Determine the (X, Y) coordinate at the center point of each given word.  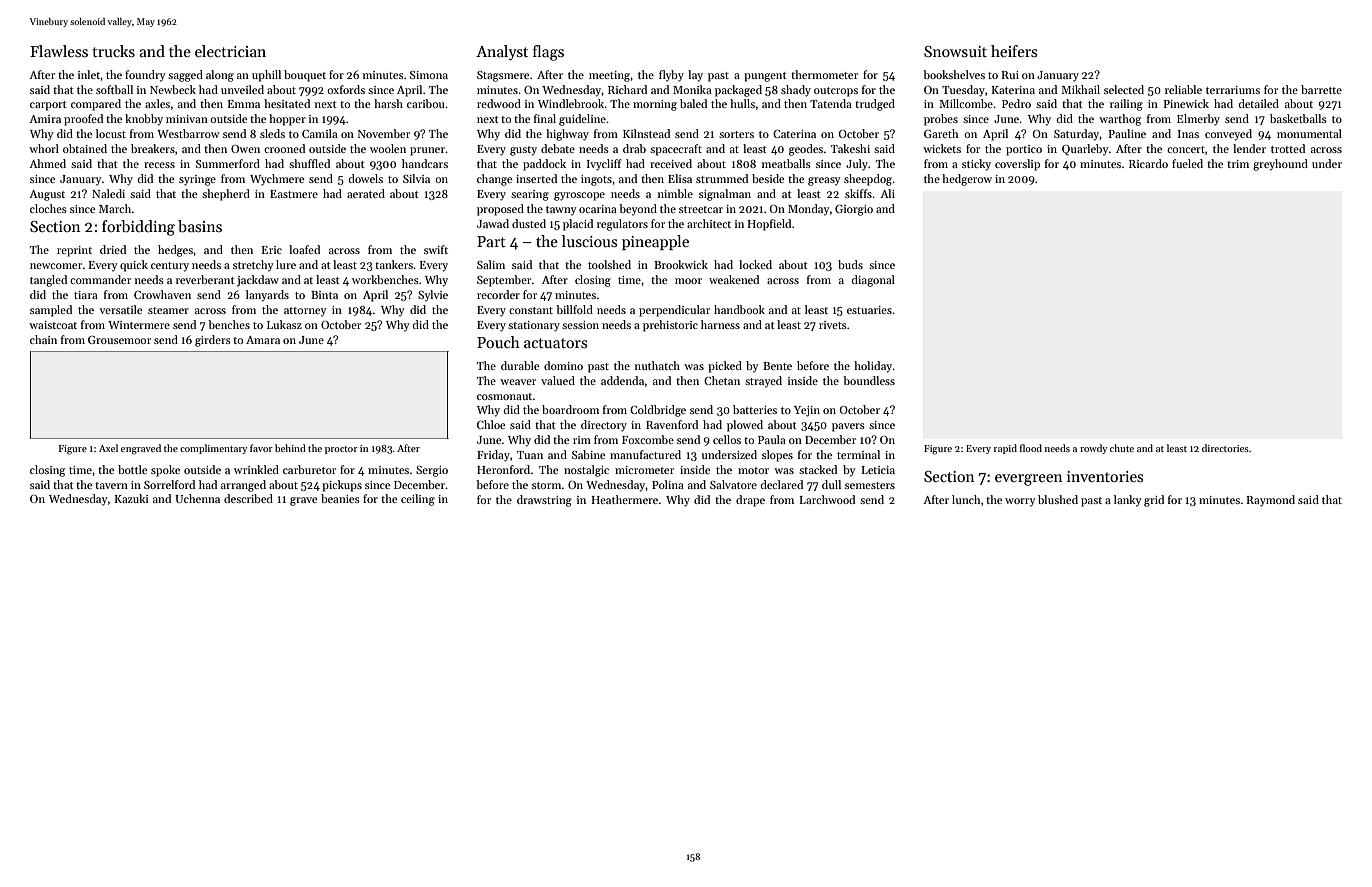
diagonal (873, 281)
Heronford (503, 469)
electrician (230, 51)
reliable (1183, 89)
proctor (341, 450)
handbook (739, 309)
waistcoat (53, 325)
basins (200, 226)
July (857, 165)
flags (548, 53)
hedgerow (967, 180)
